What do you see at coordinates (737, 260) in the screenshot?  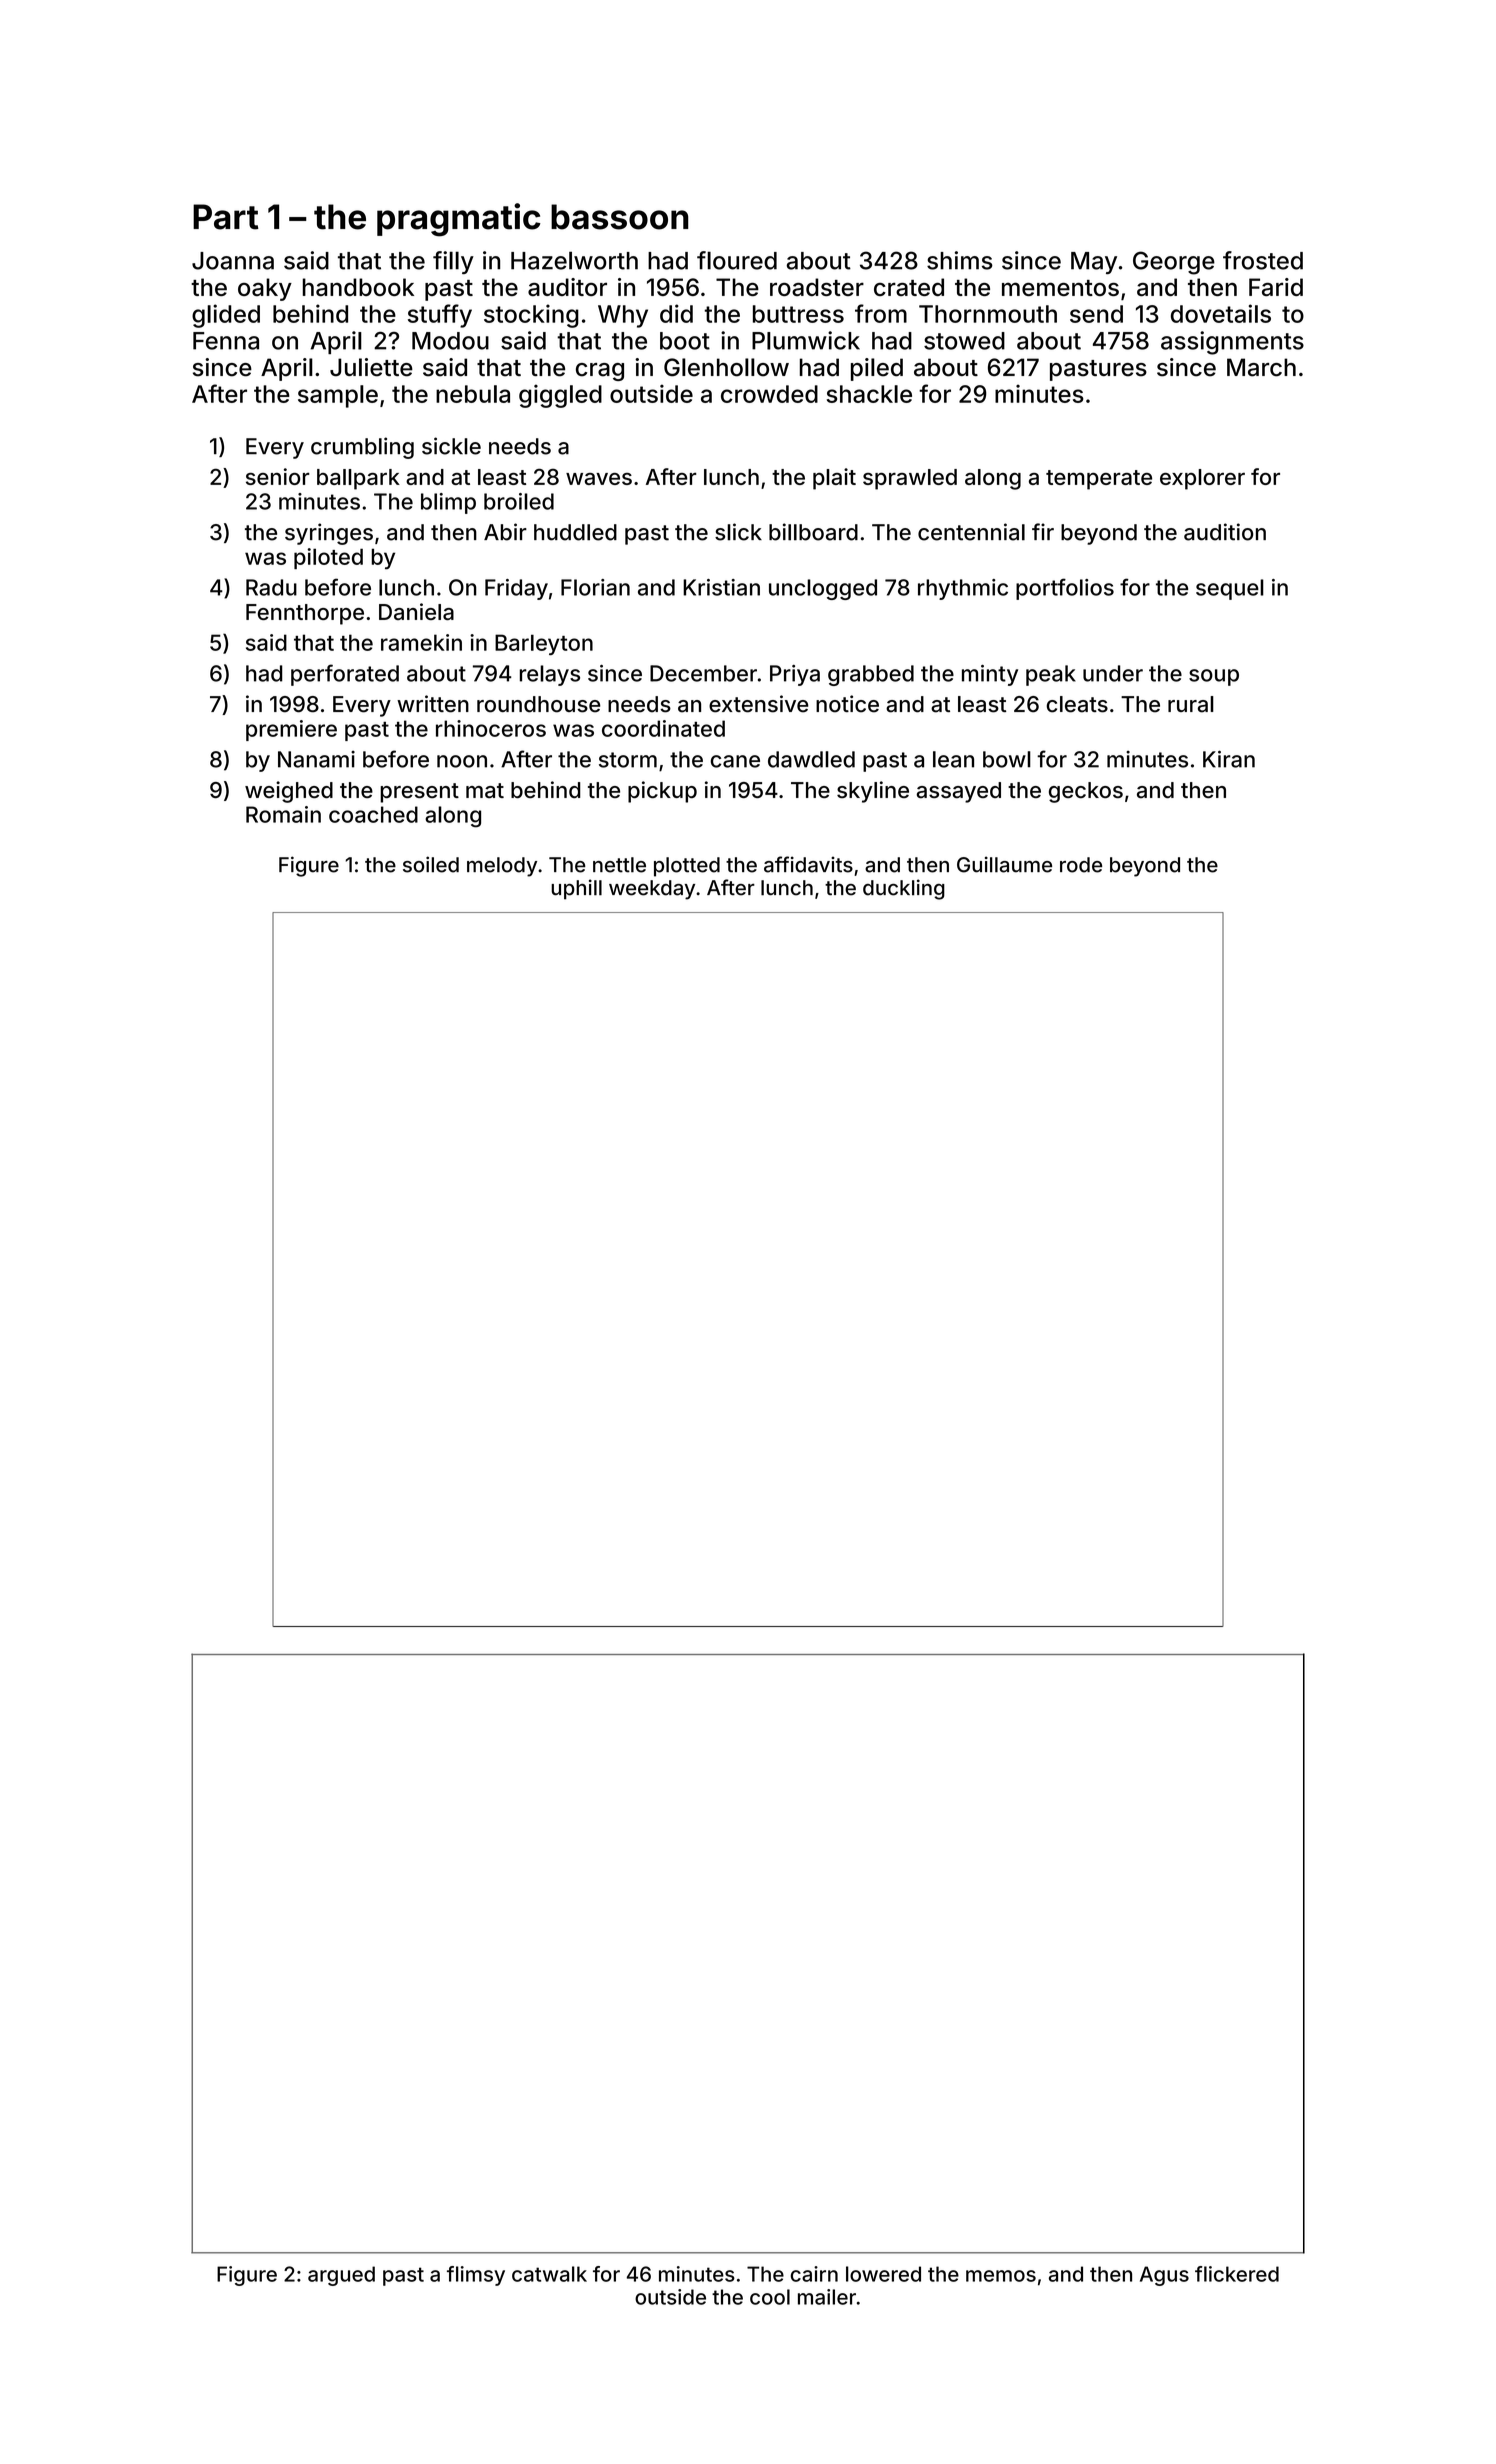 I see `floured` at bounding box center [737, 260].
